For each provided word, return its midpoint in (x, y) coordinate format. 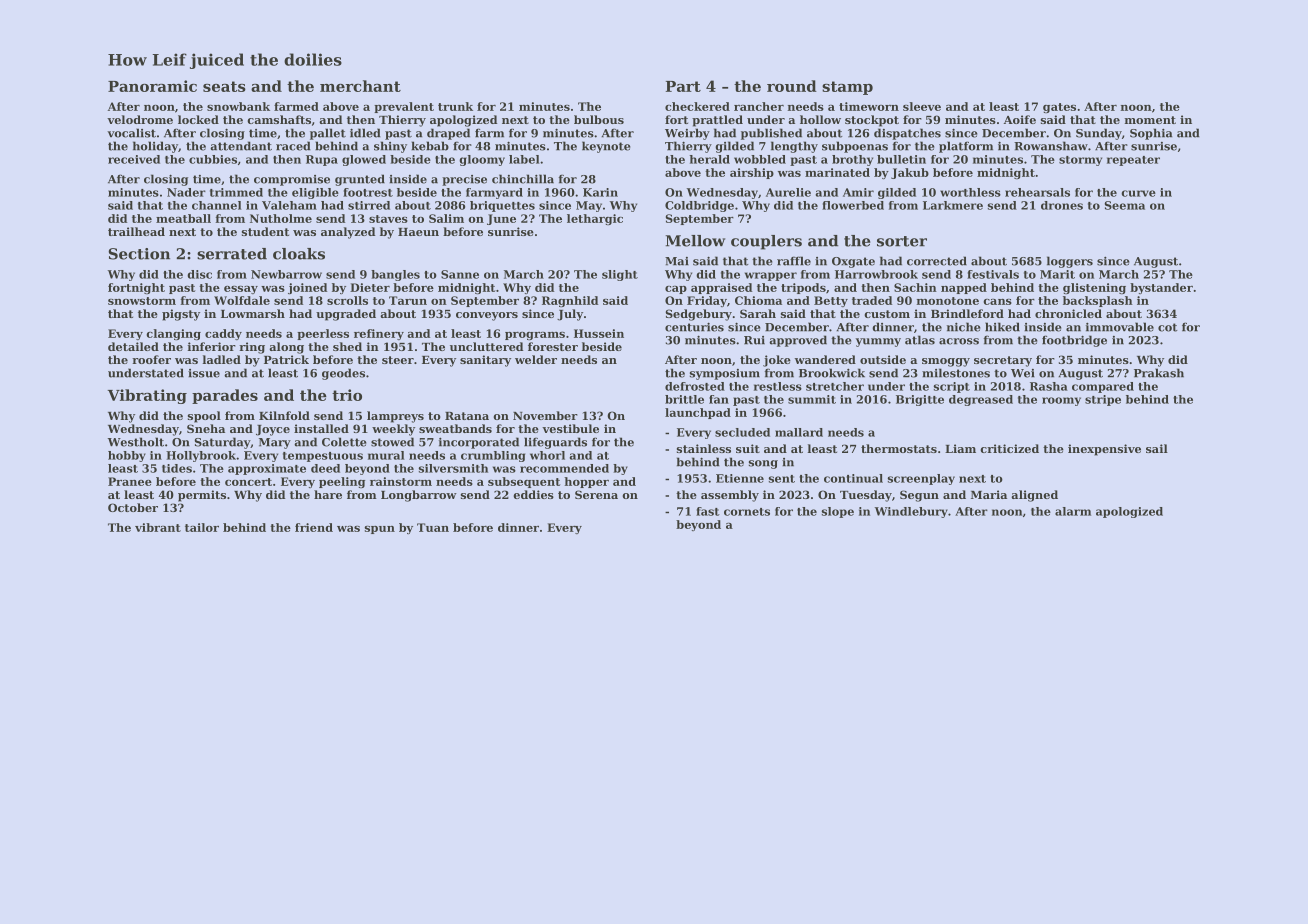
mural (386, 455)
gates (1059, 108)
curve (1138, 193)
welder (536, 359)
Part (683, 86)
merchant (360, 86)
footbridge (1074, 341)
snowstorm (142, 301)
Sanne (460, 274)
